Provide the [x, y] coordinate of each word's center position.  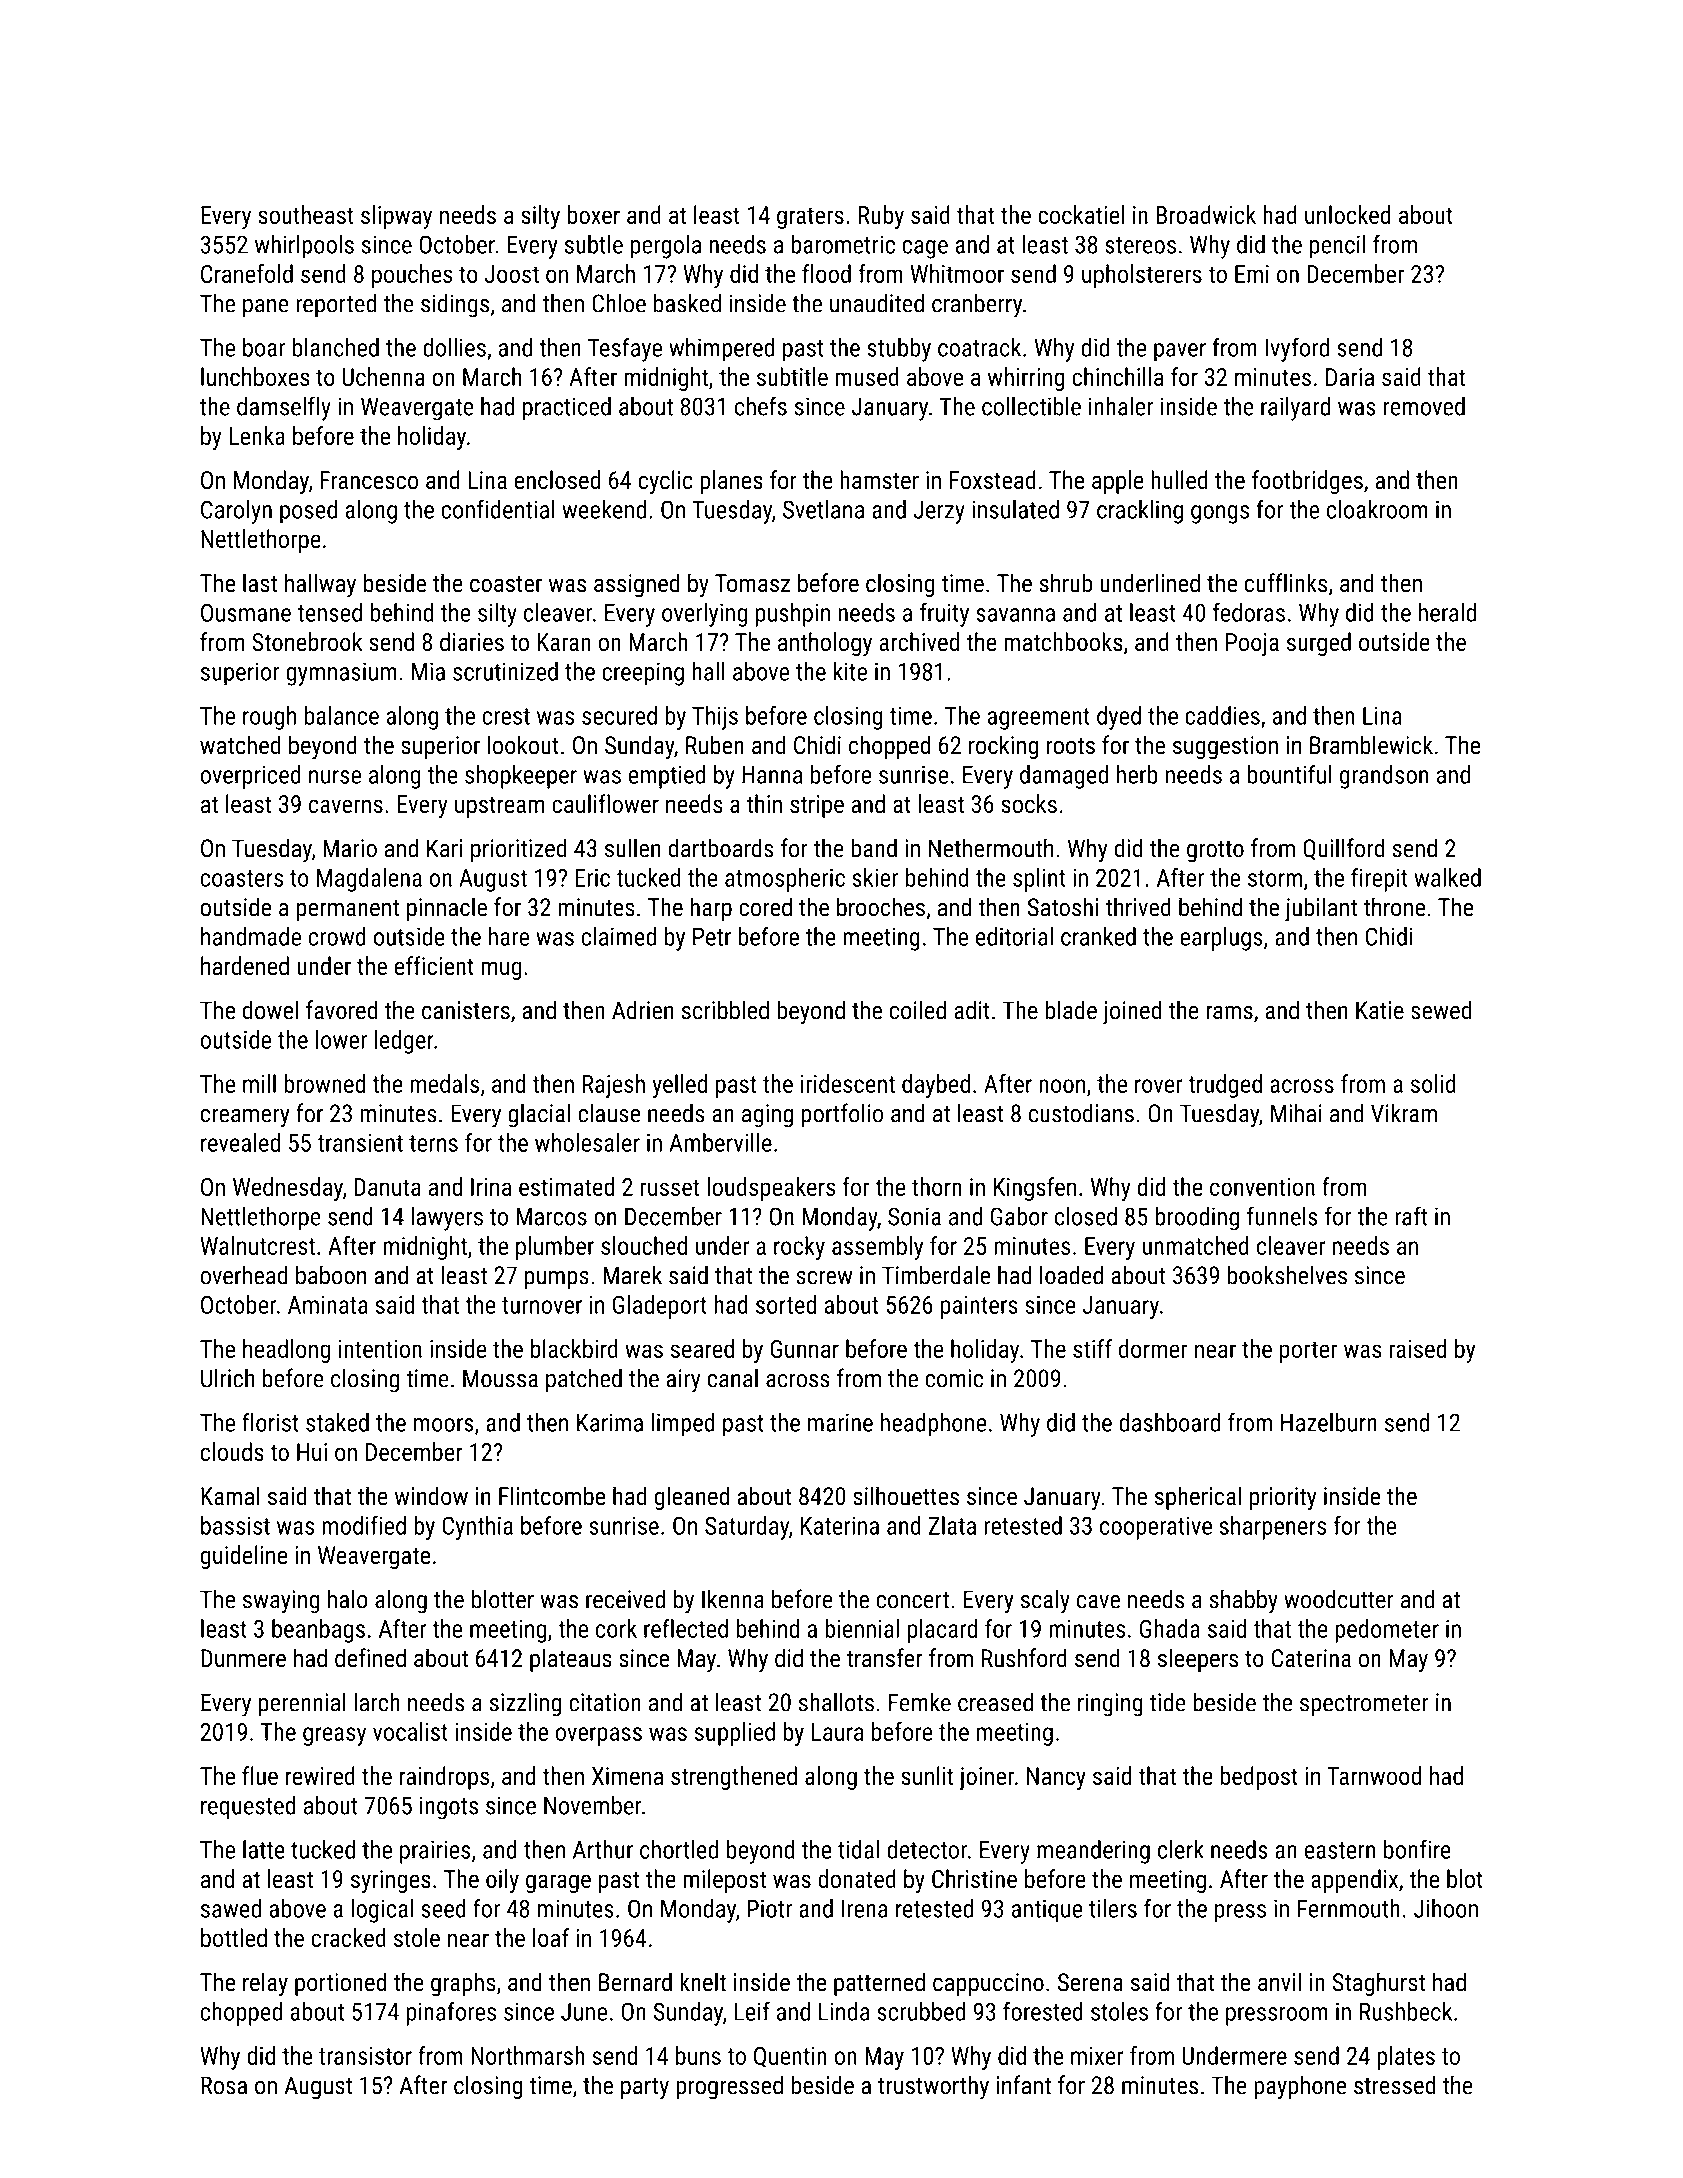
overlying [704, 615]
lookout [523, 745]
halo [348, 1599]
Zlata [952, 1525]
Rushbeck [1406, 2011]
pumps [557, 1280]
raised [1417, 1348]
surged [1319, 644]
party [645, 2089]
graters [810, 218]
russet [670, 1187]
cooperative [1156, 1528]
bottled [234, 1937]
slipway [396, 217]
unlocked [1348, 214]
